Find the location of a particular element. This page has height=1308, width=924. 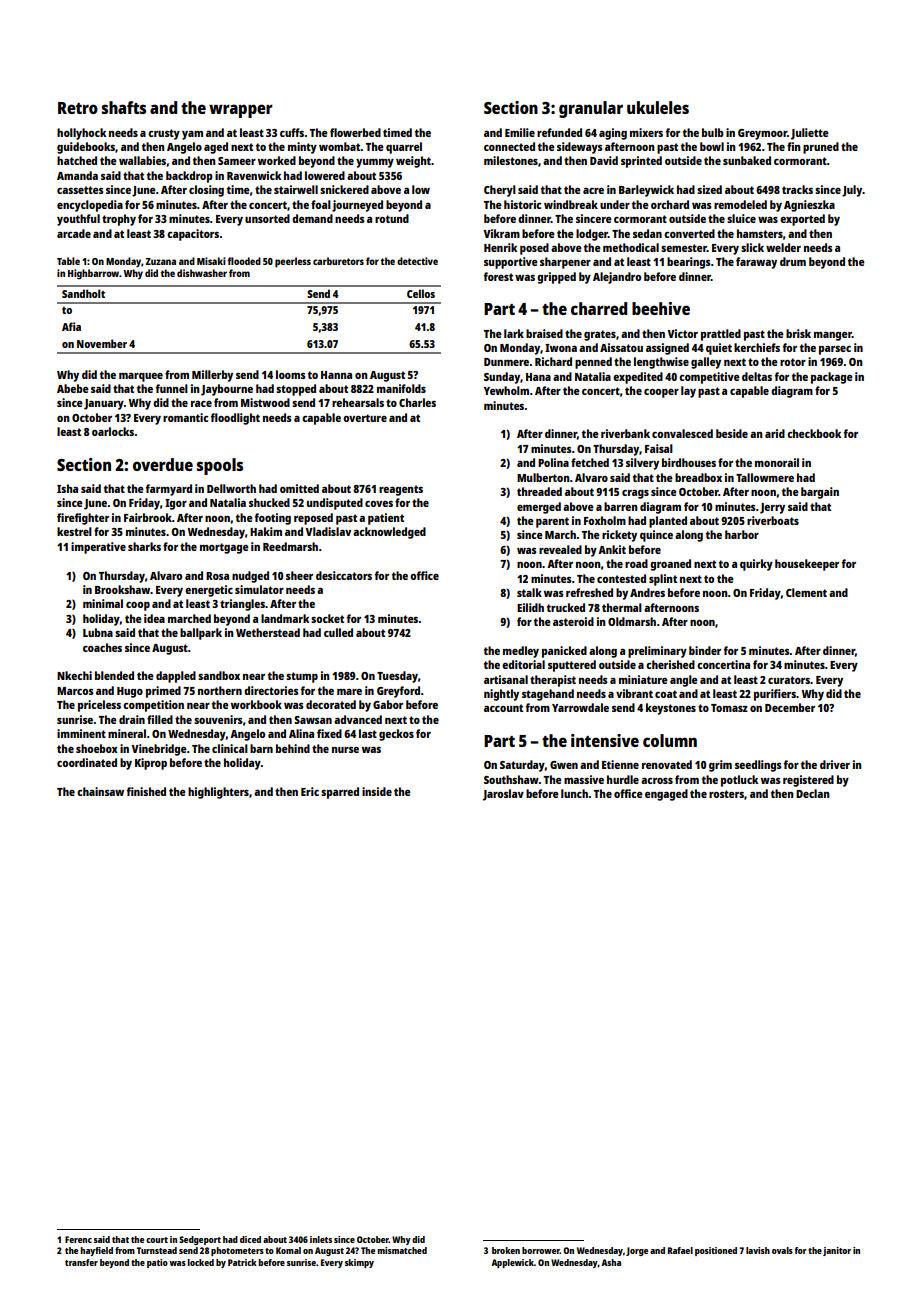

flowerbed is located at coordinates (355, 132).
